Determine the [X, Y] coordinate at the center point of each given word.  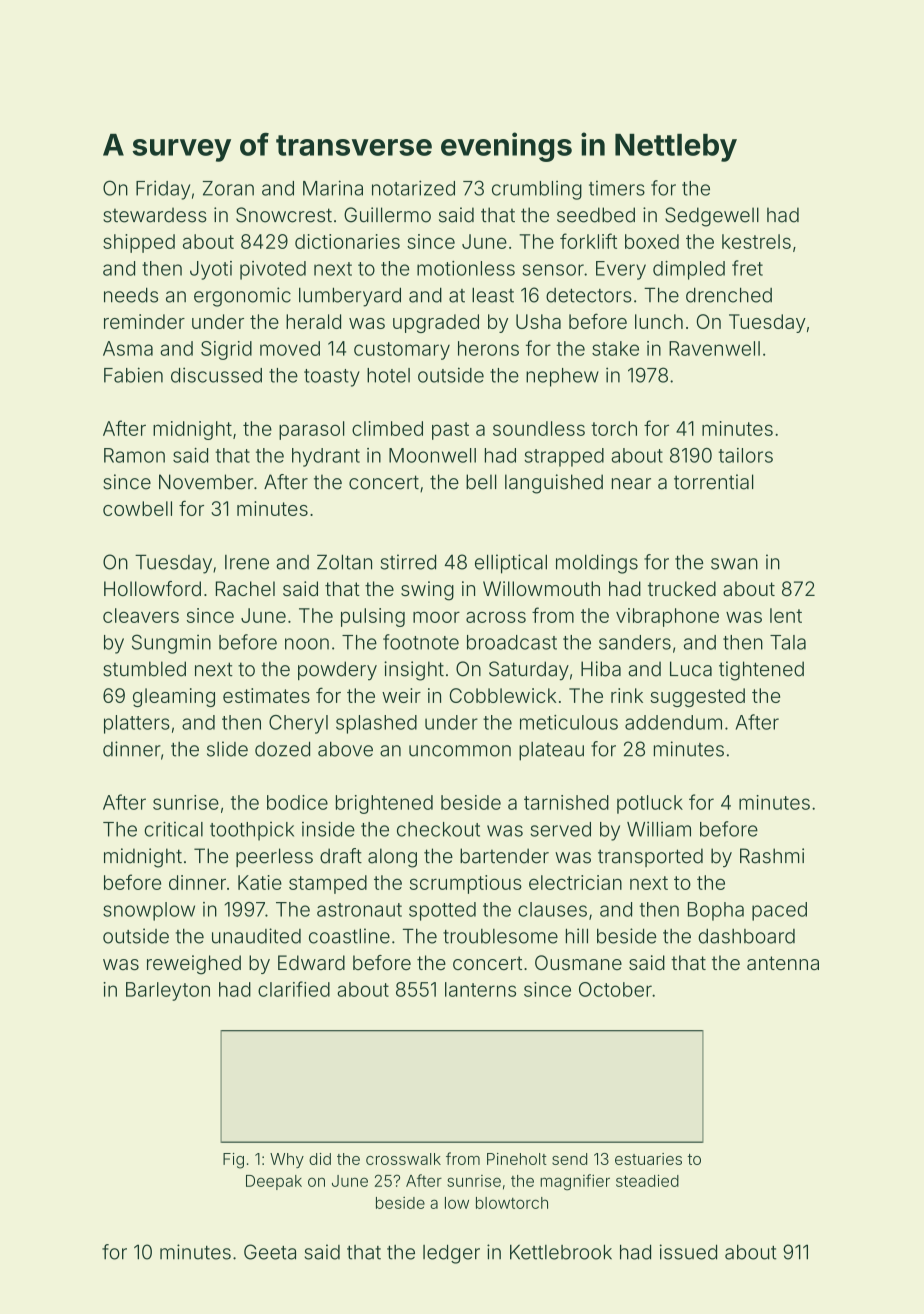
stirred [408, 562]
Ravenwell [714, 348]
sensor [553, 270]
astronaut [359, 910]
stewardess [155, 215]
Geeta [270, 1252]
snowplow [149, 911]
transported [650, 857]
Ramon [134, 455]
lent [786, 615]
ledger [451, 1254]
